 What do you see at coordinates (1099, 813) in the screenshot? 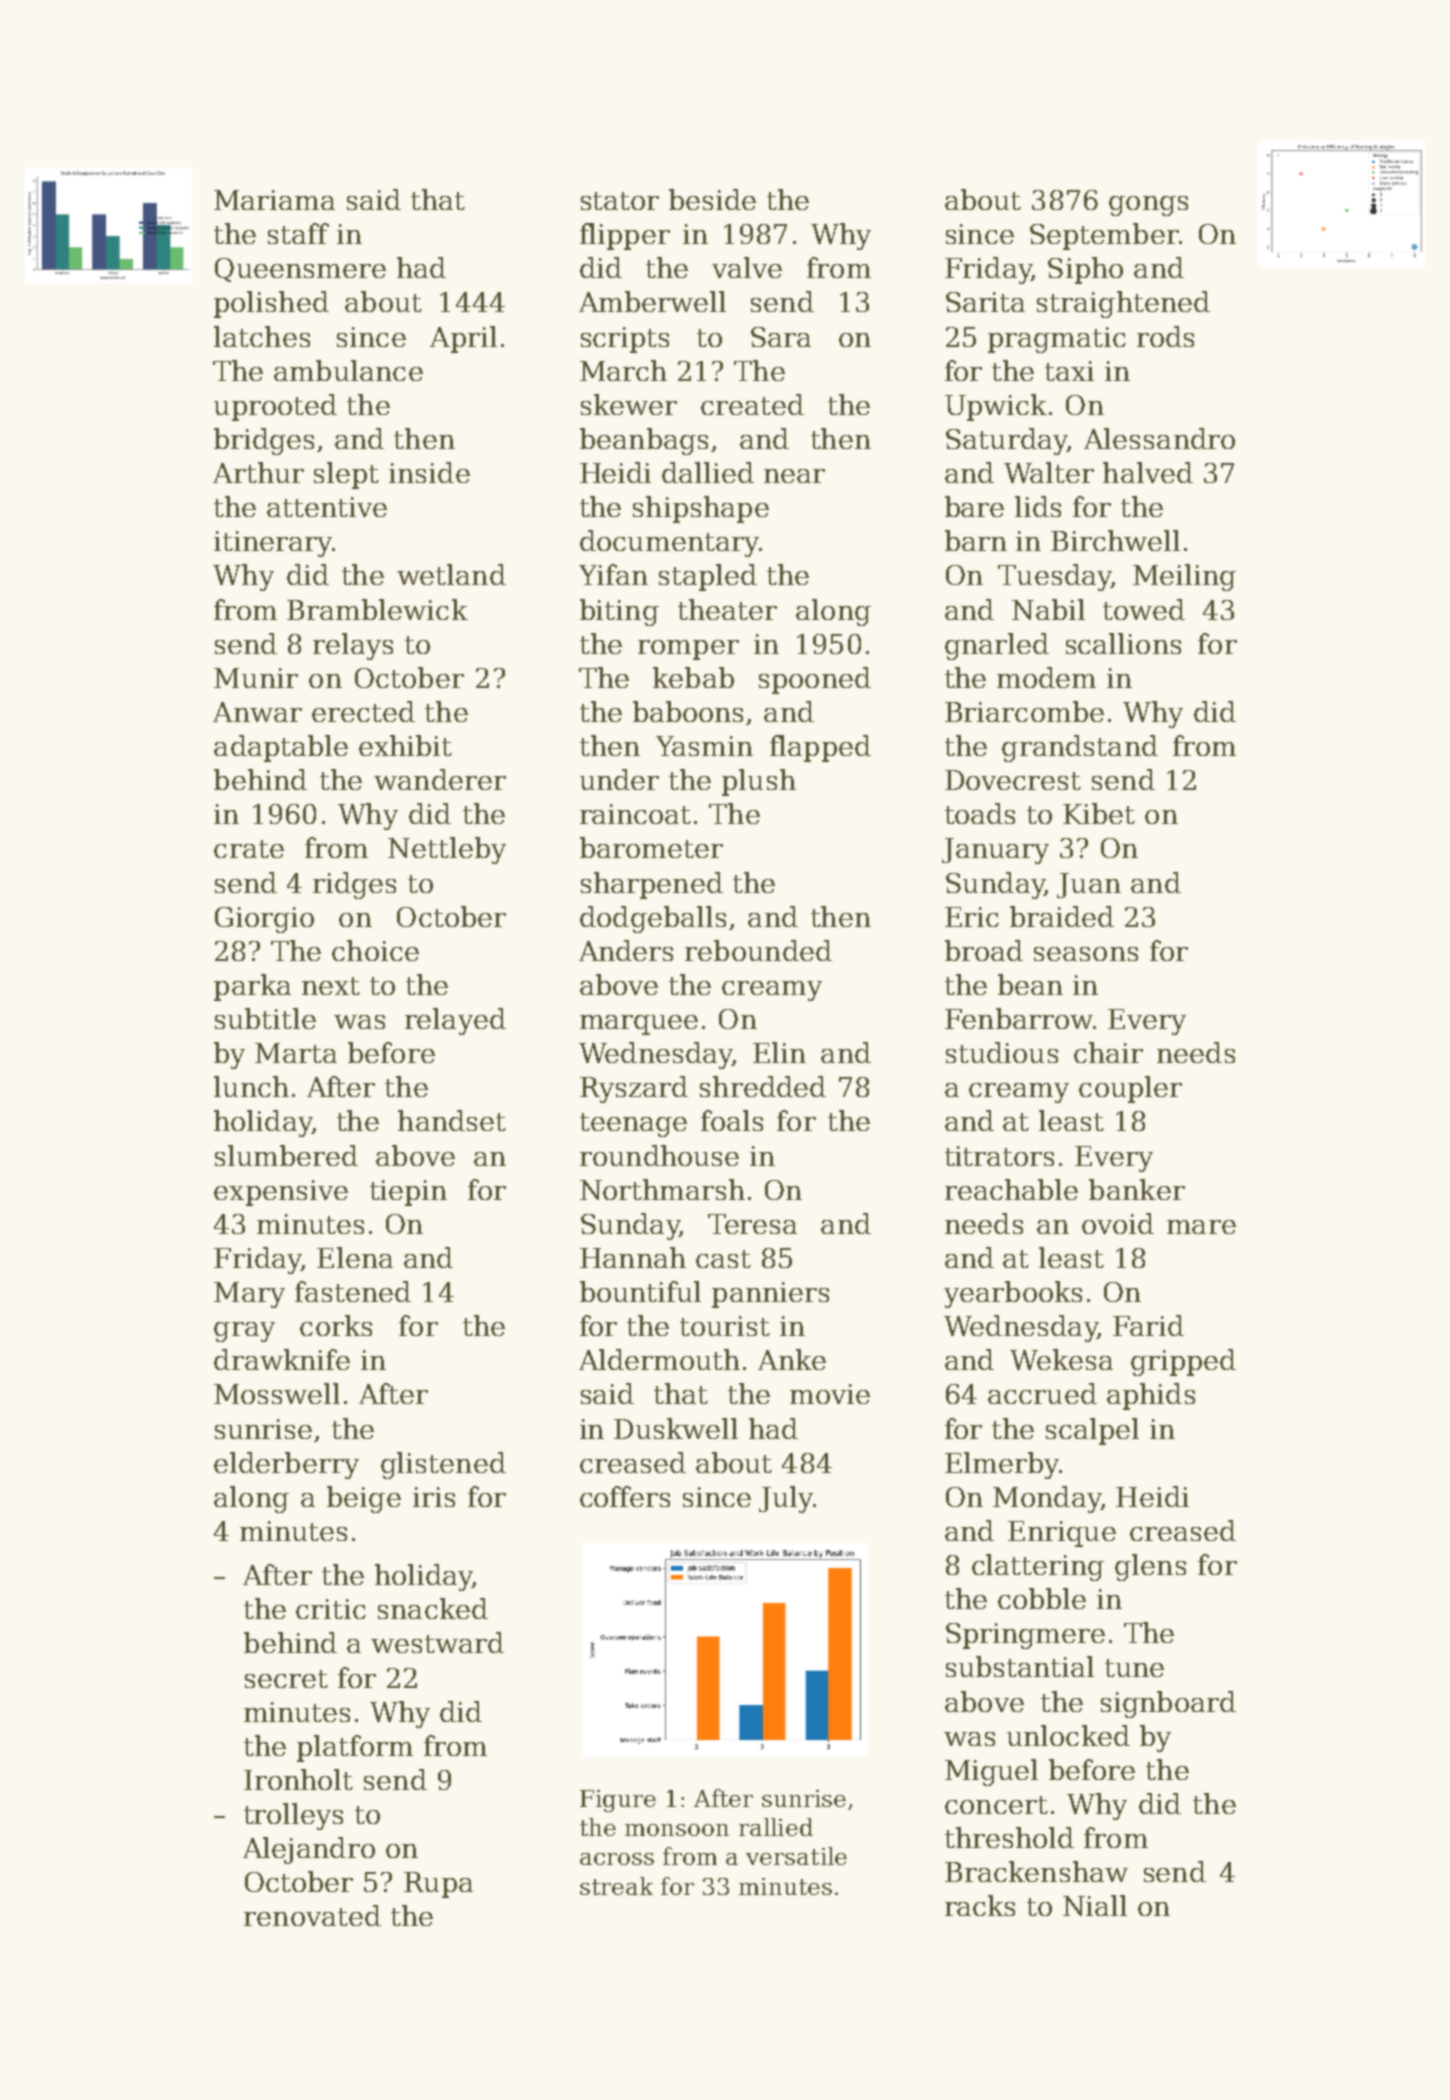
I see `Kibet` at bounding box center [1099, 813].
